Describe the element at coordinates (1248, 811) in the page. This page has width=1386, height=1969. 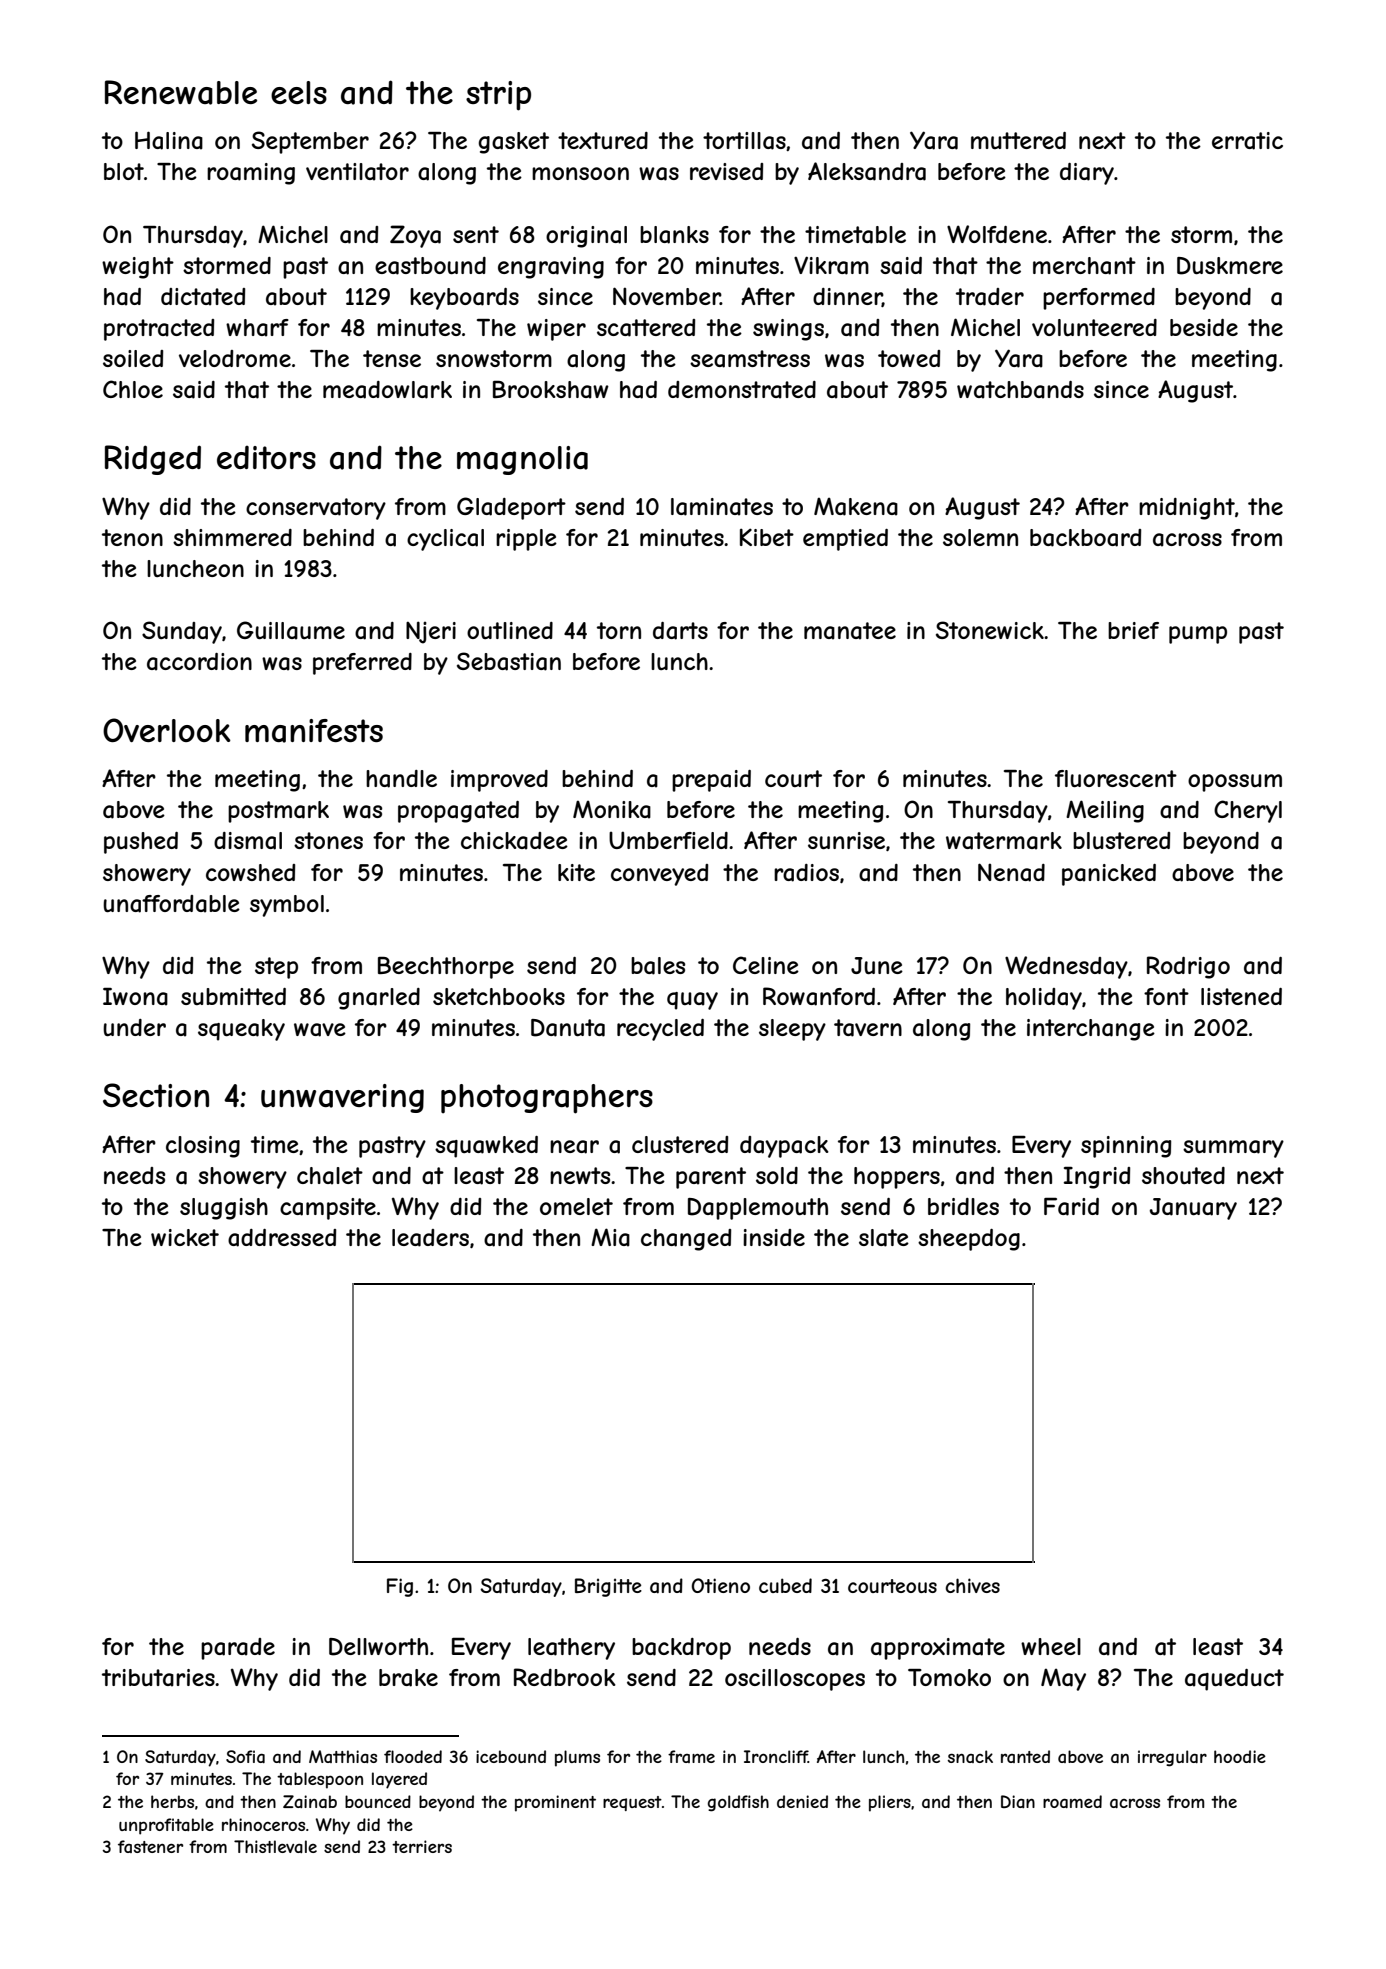
I see `Cheryl` at that location.
